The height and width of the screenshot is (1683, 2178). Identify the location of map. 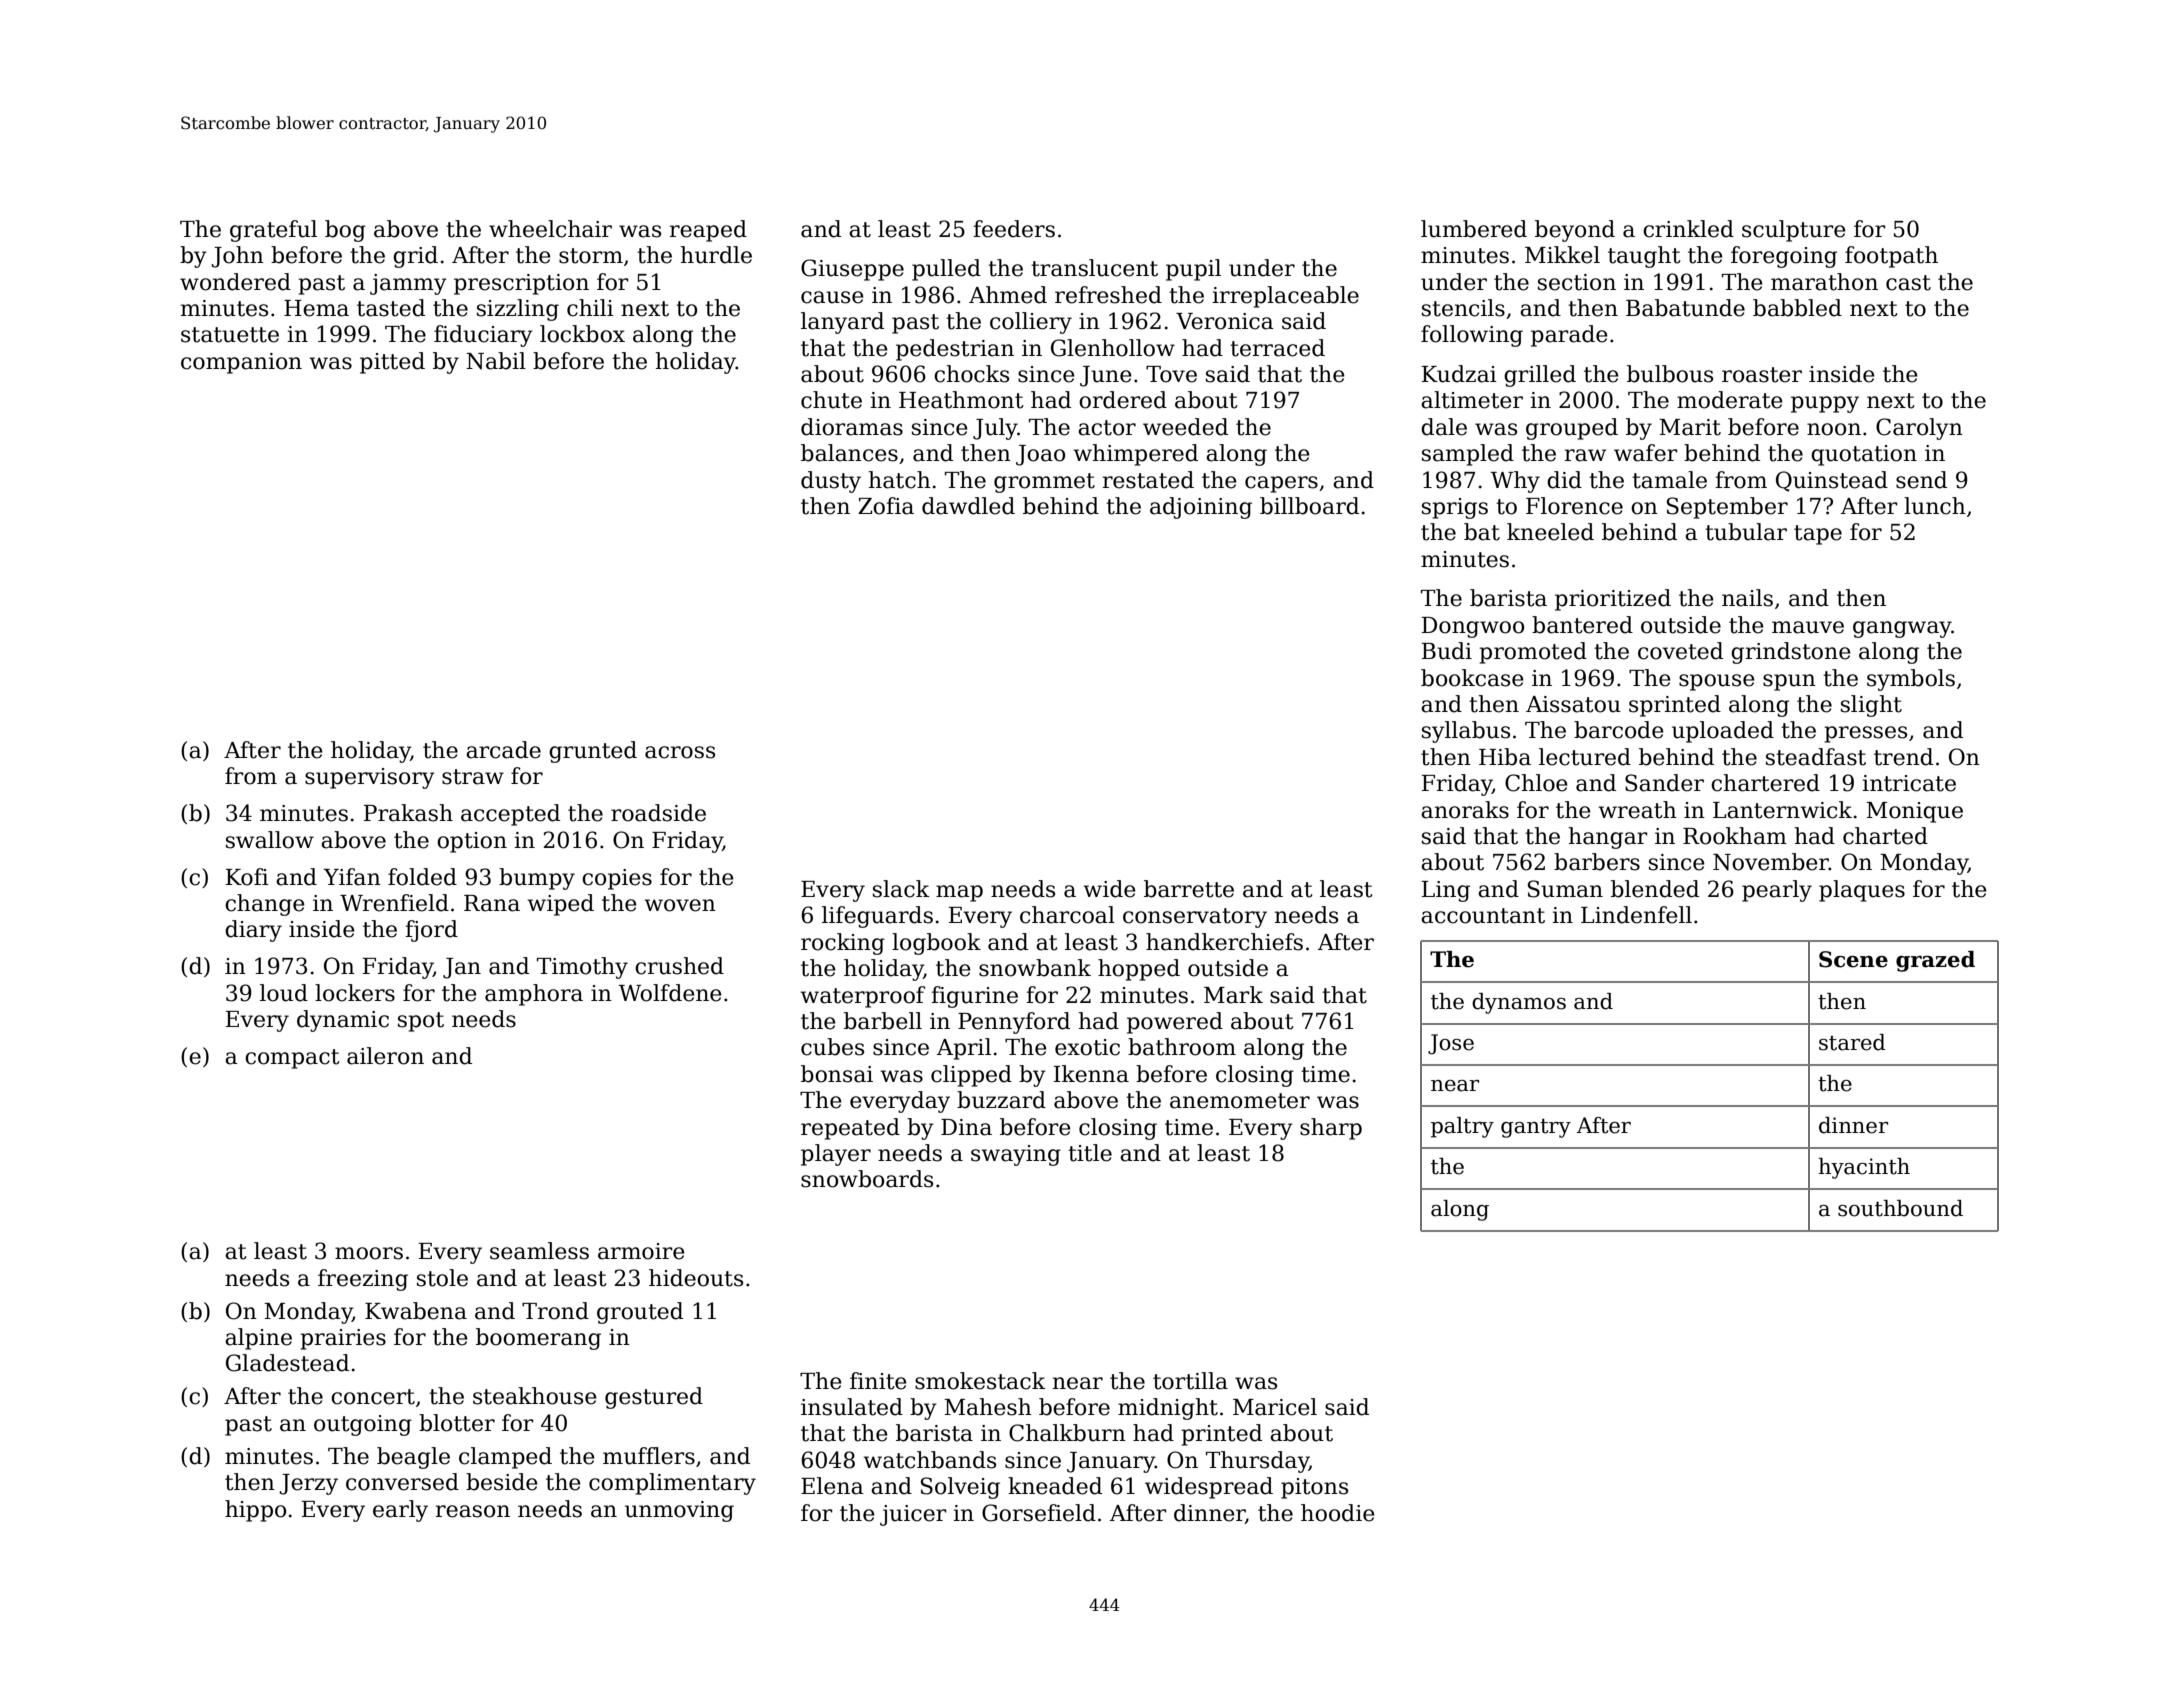
(959, 893).
